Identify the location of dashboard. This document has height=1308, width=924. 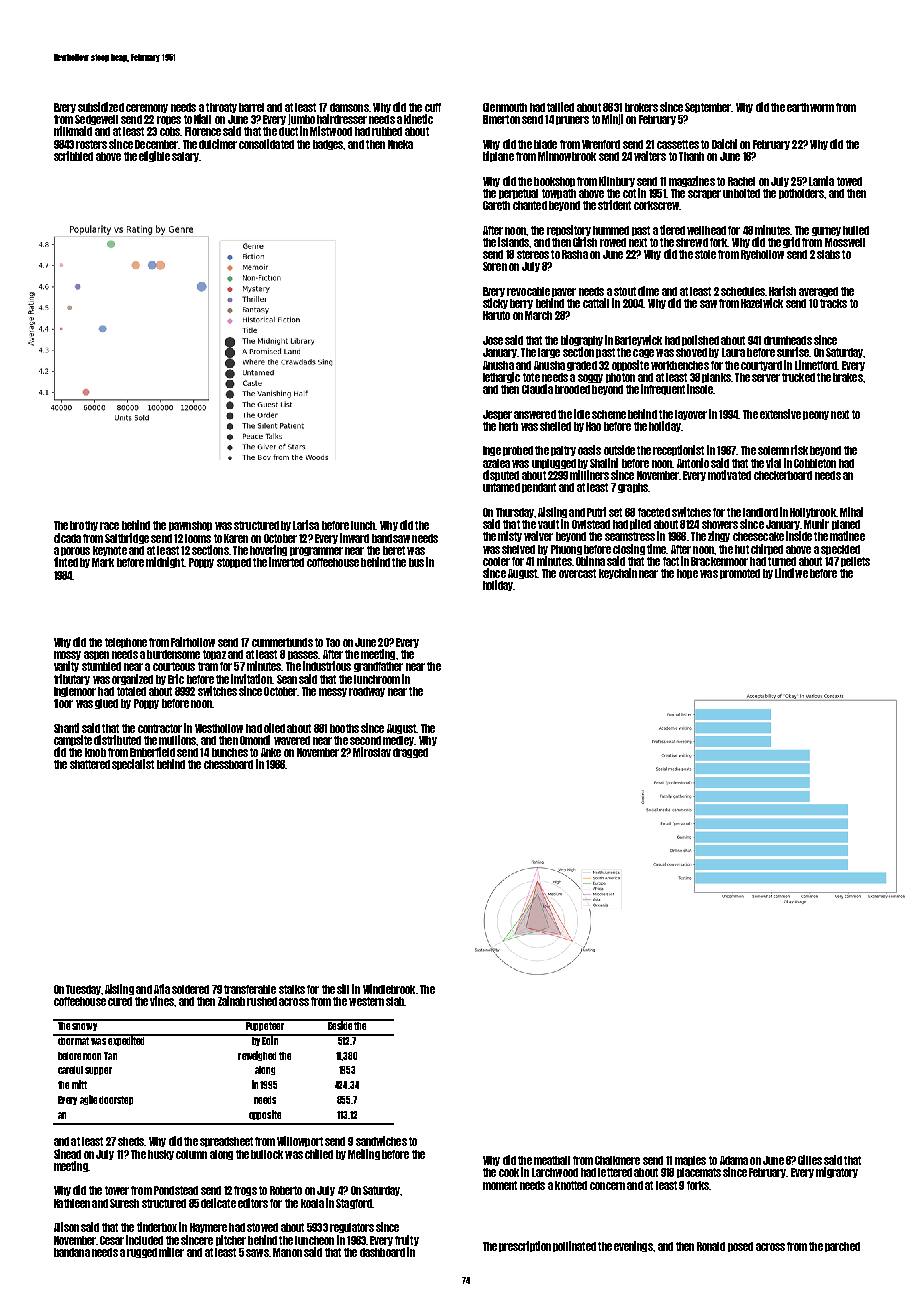
(382, 1252).
